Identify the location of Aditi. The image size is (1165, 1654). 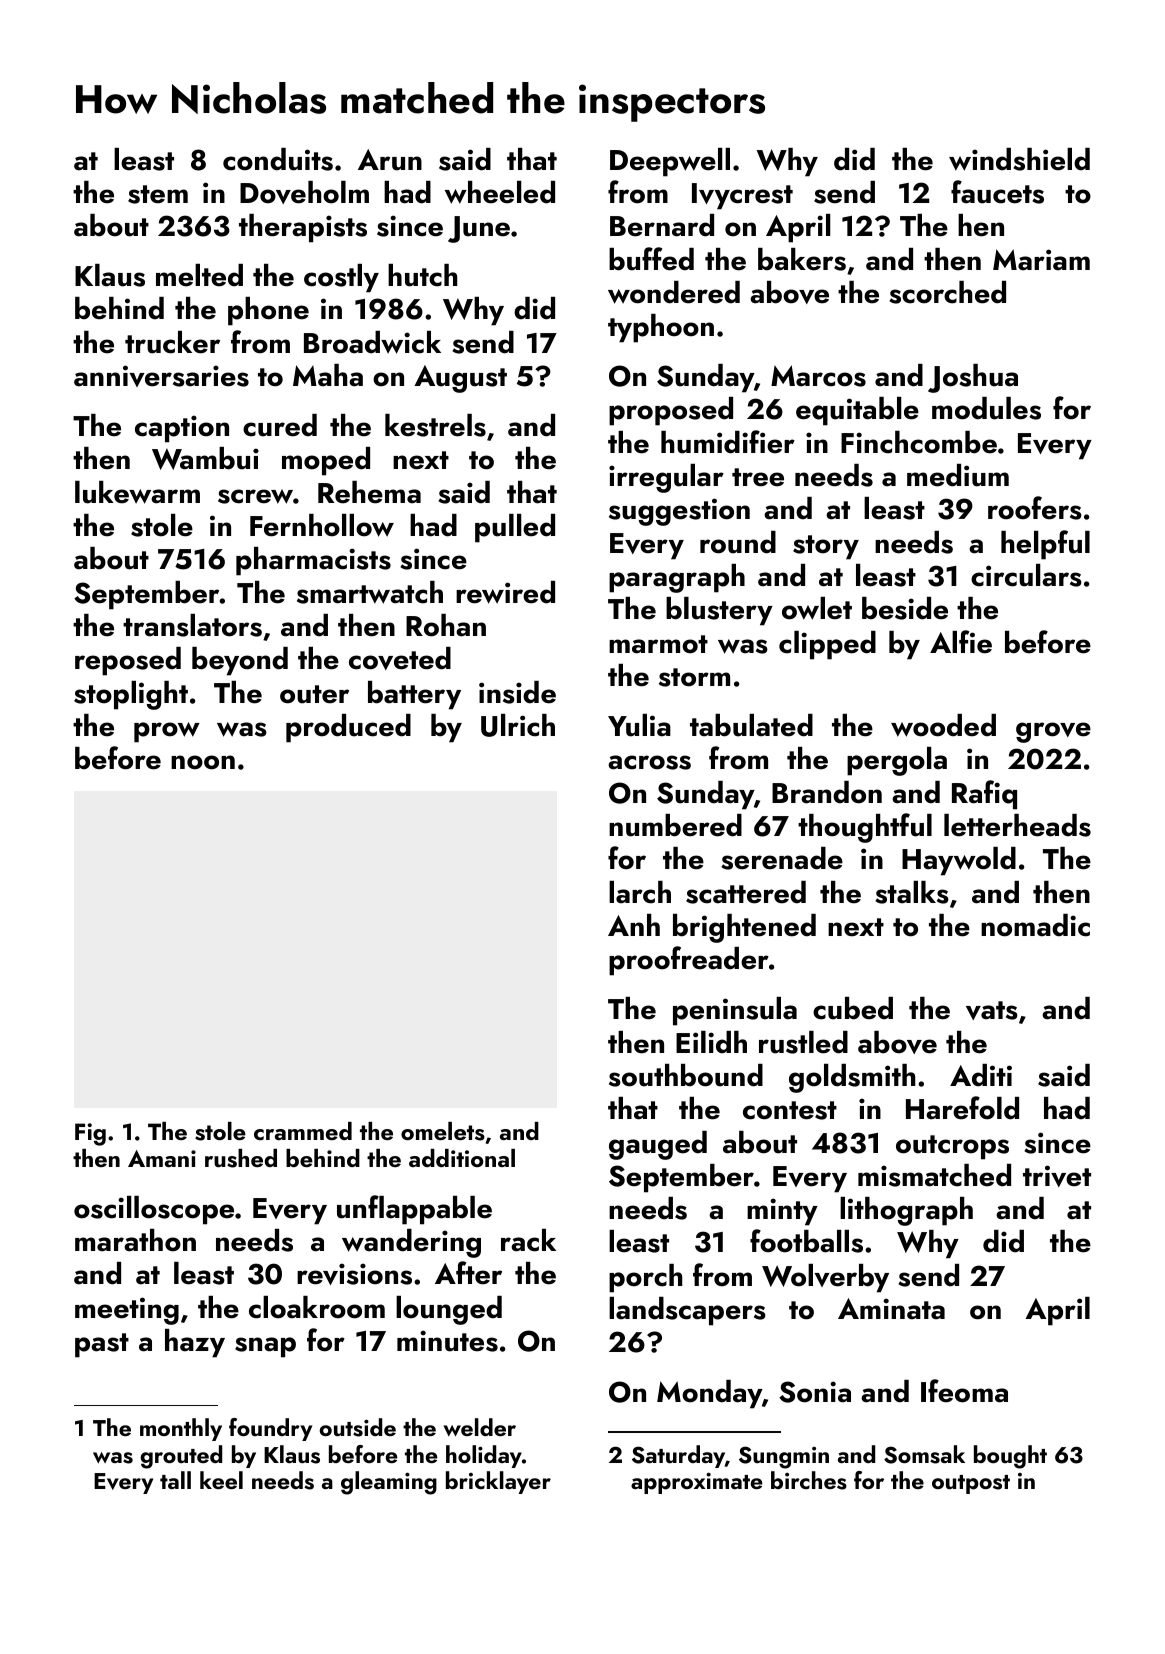
(981, 1075).
